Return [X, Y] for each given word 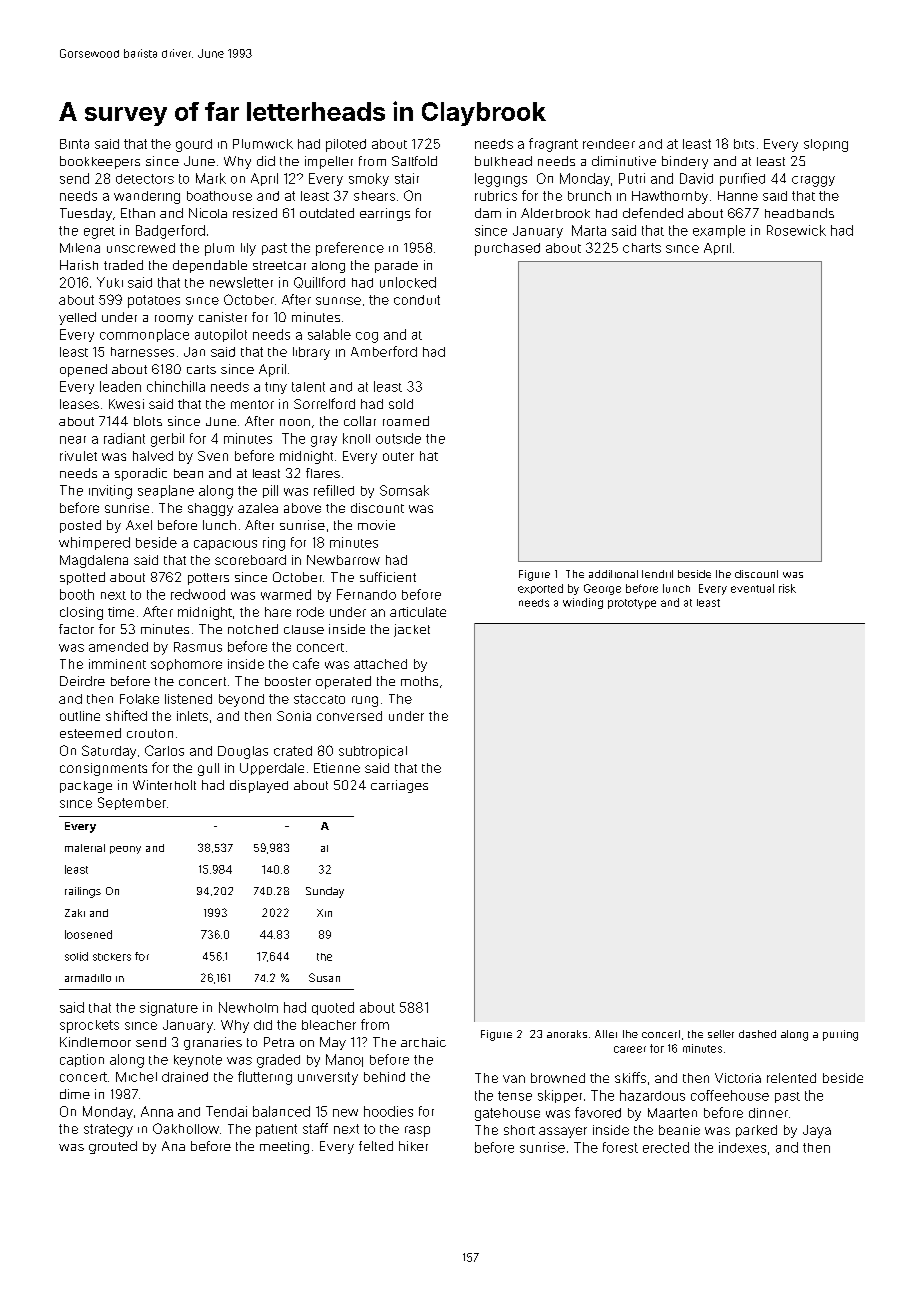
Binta [74, 144]
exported [540, 589]
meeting [284, 1147]
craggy [813, 181]
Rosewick [796, 230]
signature [169, 1009]
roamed [406, 421]
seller [721, 1034]
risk [787, 588]
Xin [324, 913]
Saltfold [414, 161]
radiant [124, 438]
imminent [117, 664]
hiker [413, 1146]
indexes [742, 1147]
